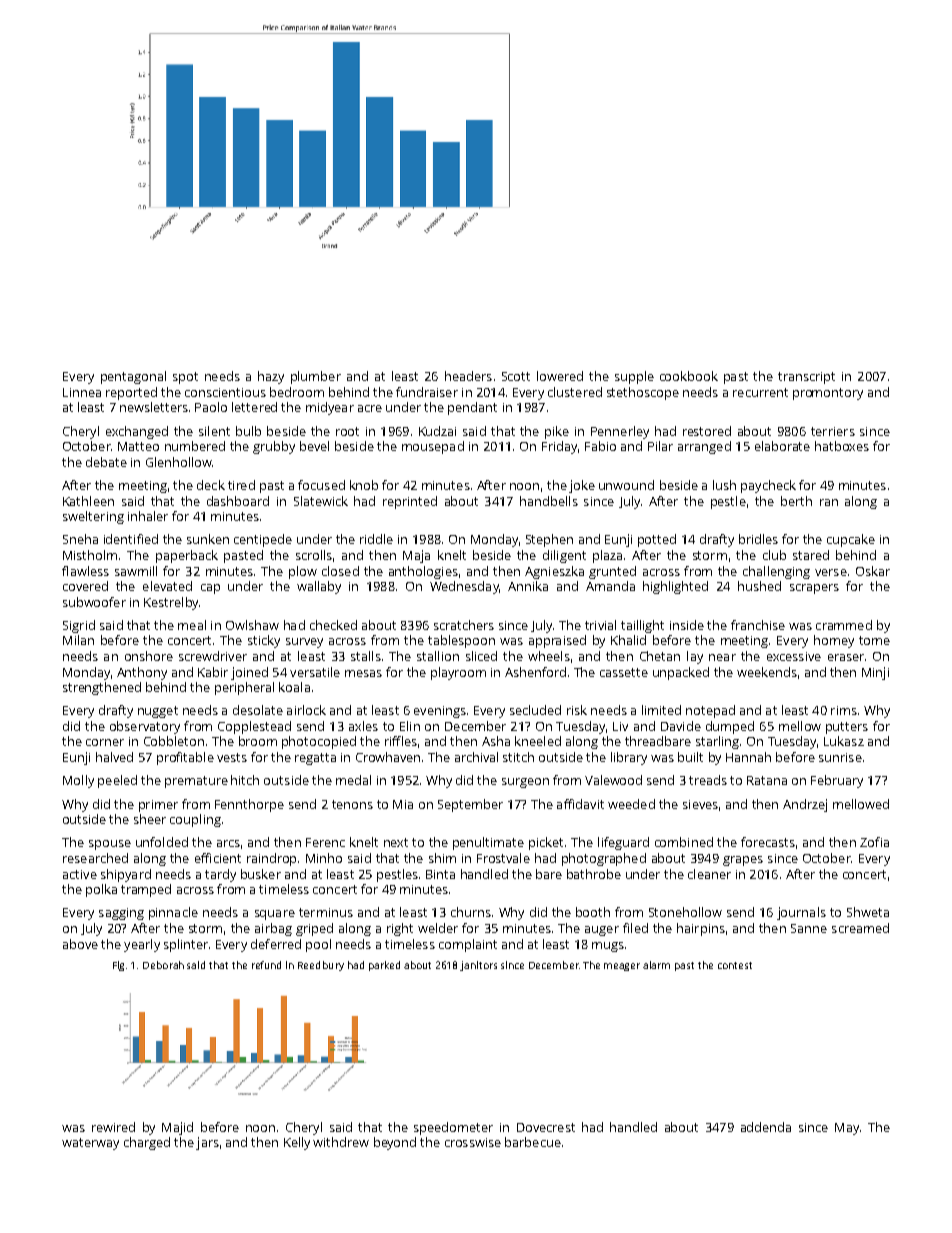 This page has height=1233, width=952. Describe the element at coordinates (801, 913) in the page. I see `journals` at that location.
